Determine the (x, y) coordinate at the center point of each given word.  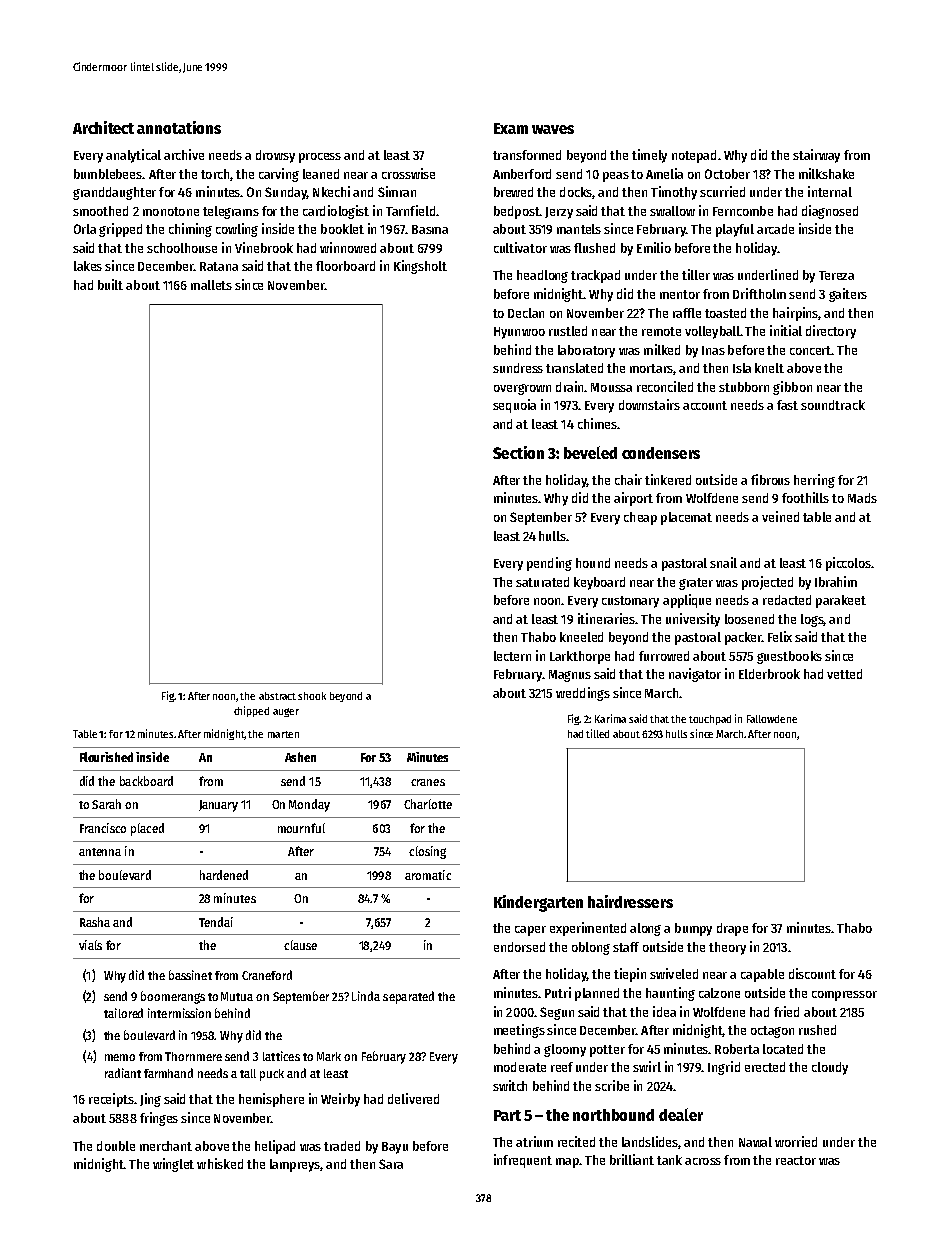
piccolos (848, 564)
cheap (640, 518)
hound (593, 563)
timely (649, 156)
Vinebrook (264, 247)
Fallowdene (772, 719)
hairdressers (630, 901)
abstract (277, 696)
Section (518, 452)
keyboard (599, 583)
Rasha (95, 922)
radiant (123, 1073)
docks (576, 192)
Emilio (654, 247)
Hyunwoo (519, 333)
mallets (211, 285)
